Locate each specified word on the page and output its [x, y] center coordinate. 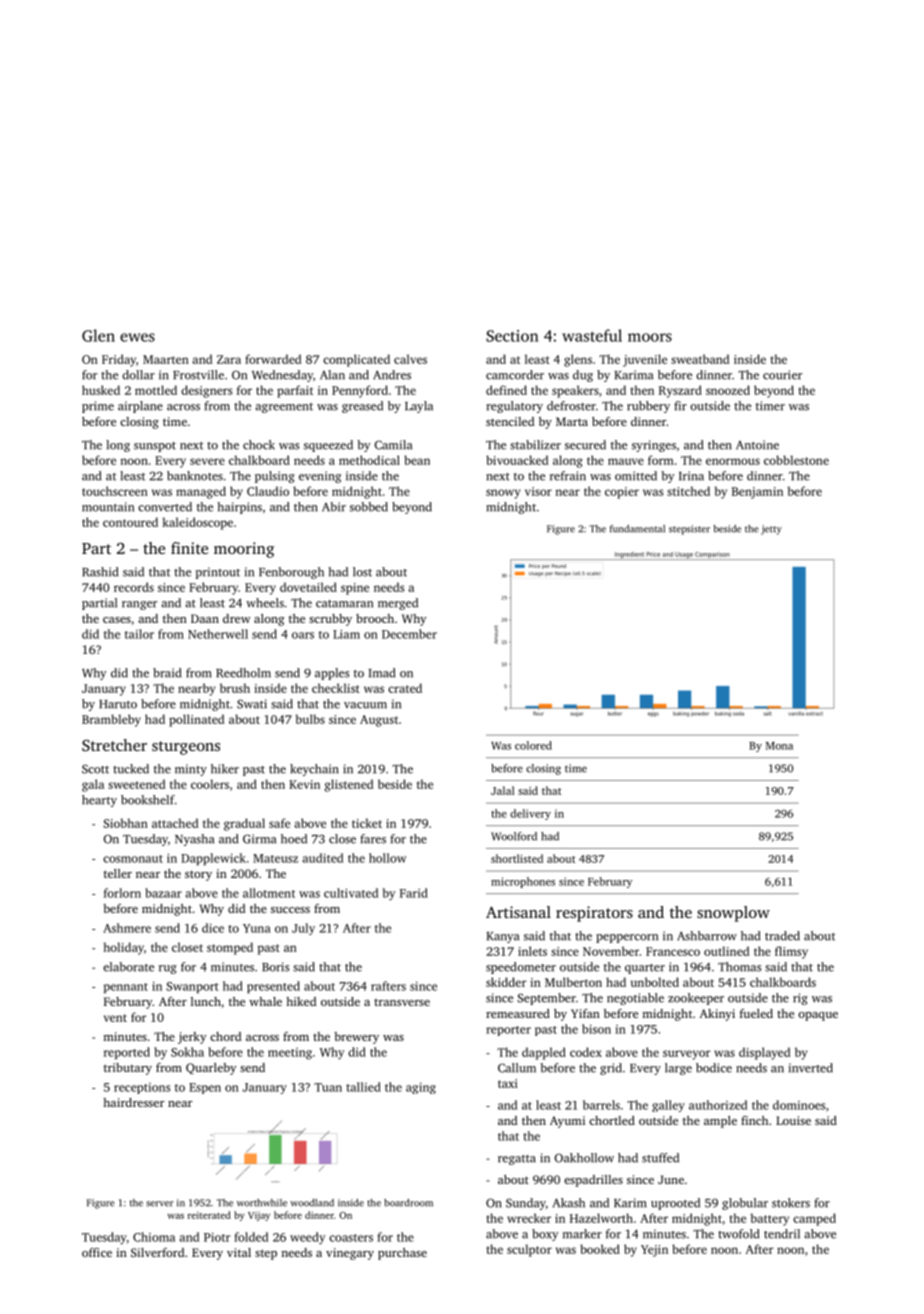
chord [225, 1036]
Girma [259, 839]
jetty [771, 530]
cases [117, 620]
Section [512, 336]
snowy [503, 494]
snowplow [733, 914]
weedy [308, 1238]
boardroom [408, 1203]
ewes [137, 337]
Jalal [503, 790]
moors [650, 337]
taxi [508, 1083]
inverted [810, 1068]
